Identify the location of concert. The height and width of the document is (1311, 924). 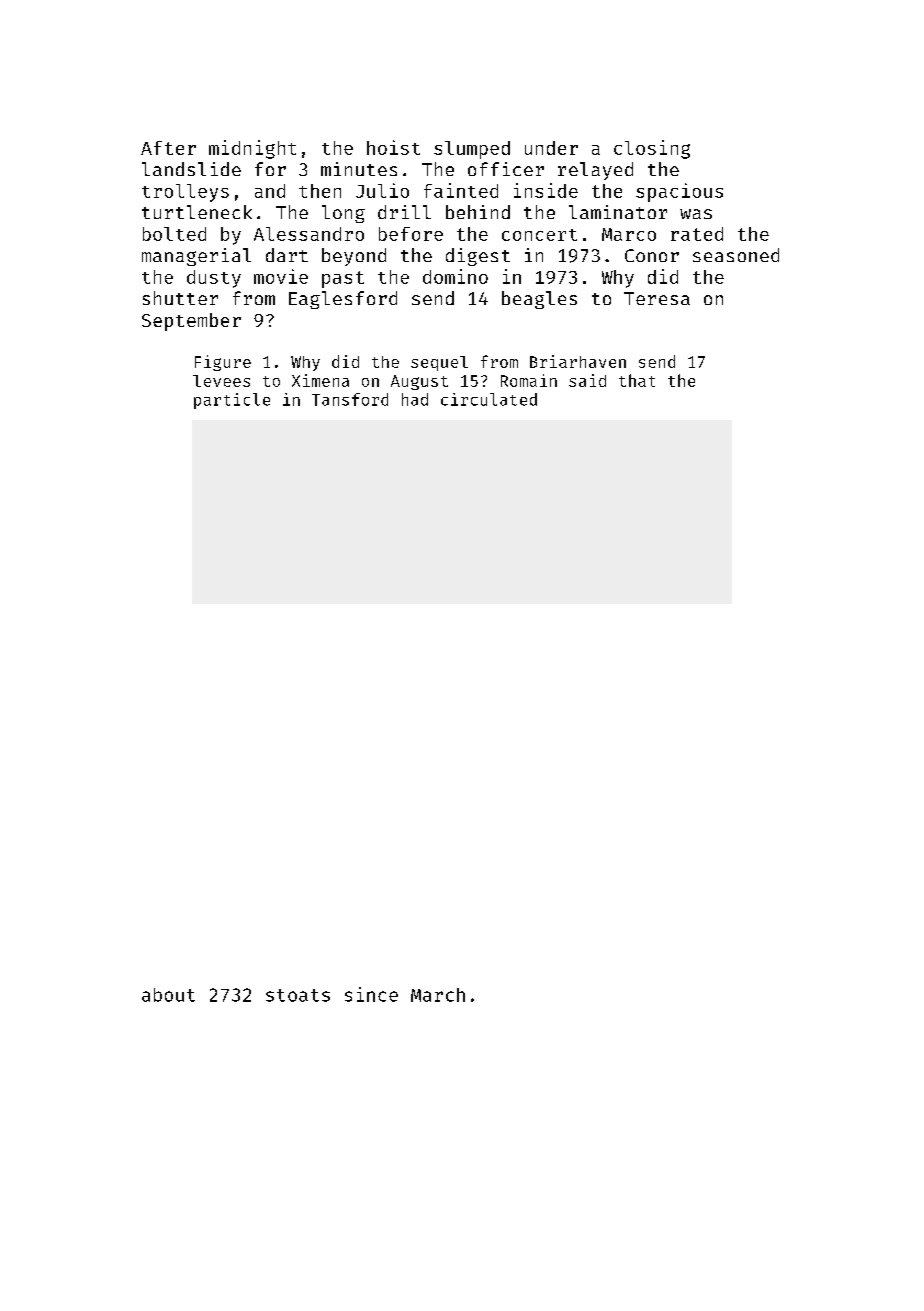
(539, 235).
